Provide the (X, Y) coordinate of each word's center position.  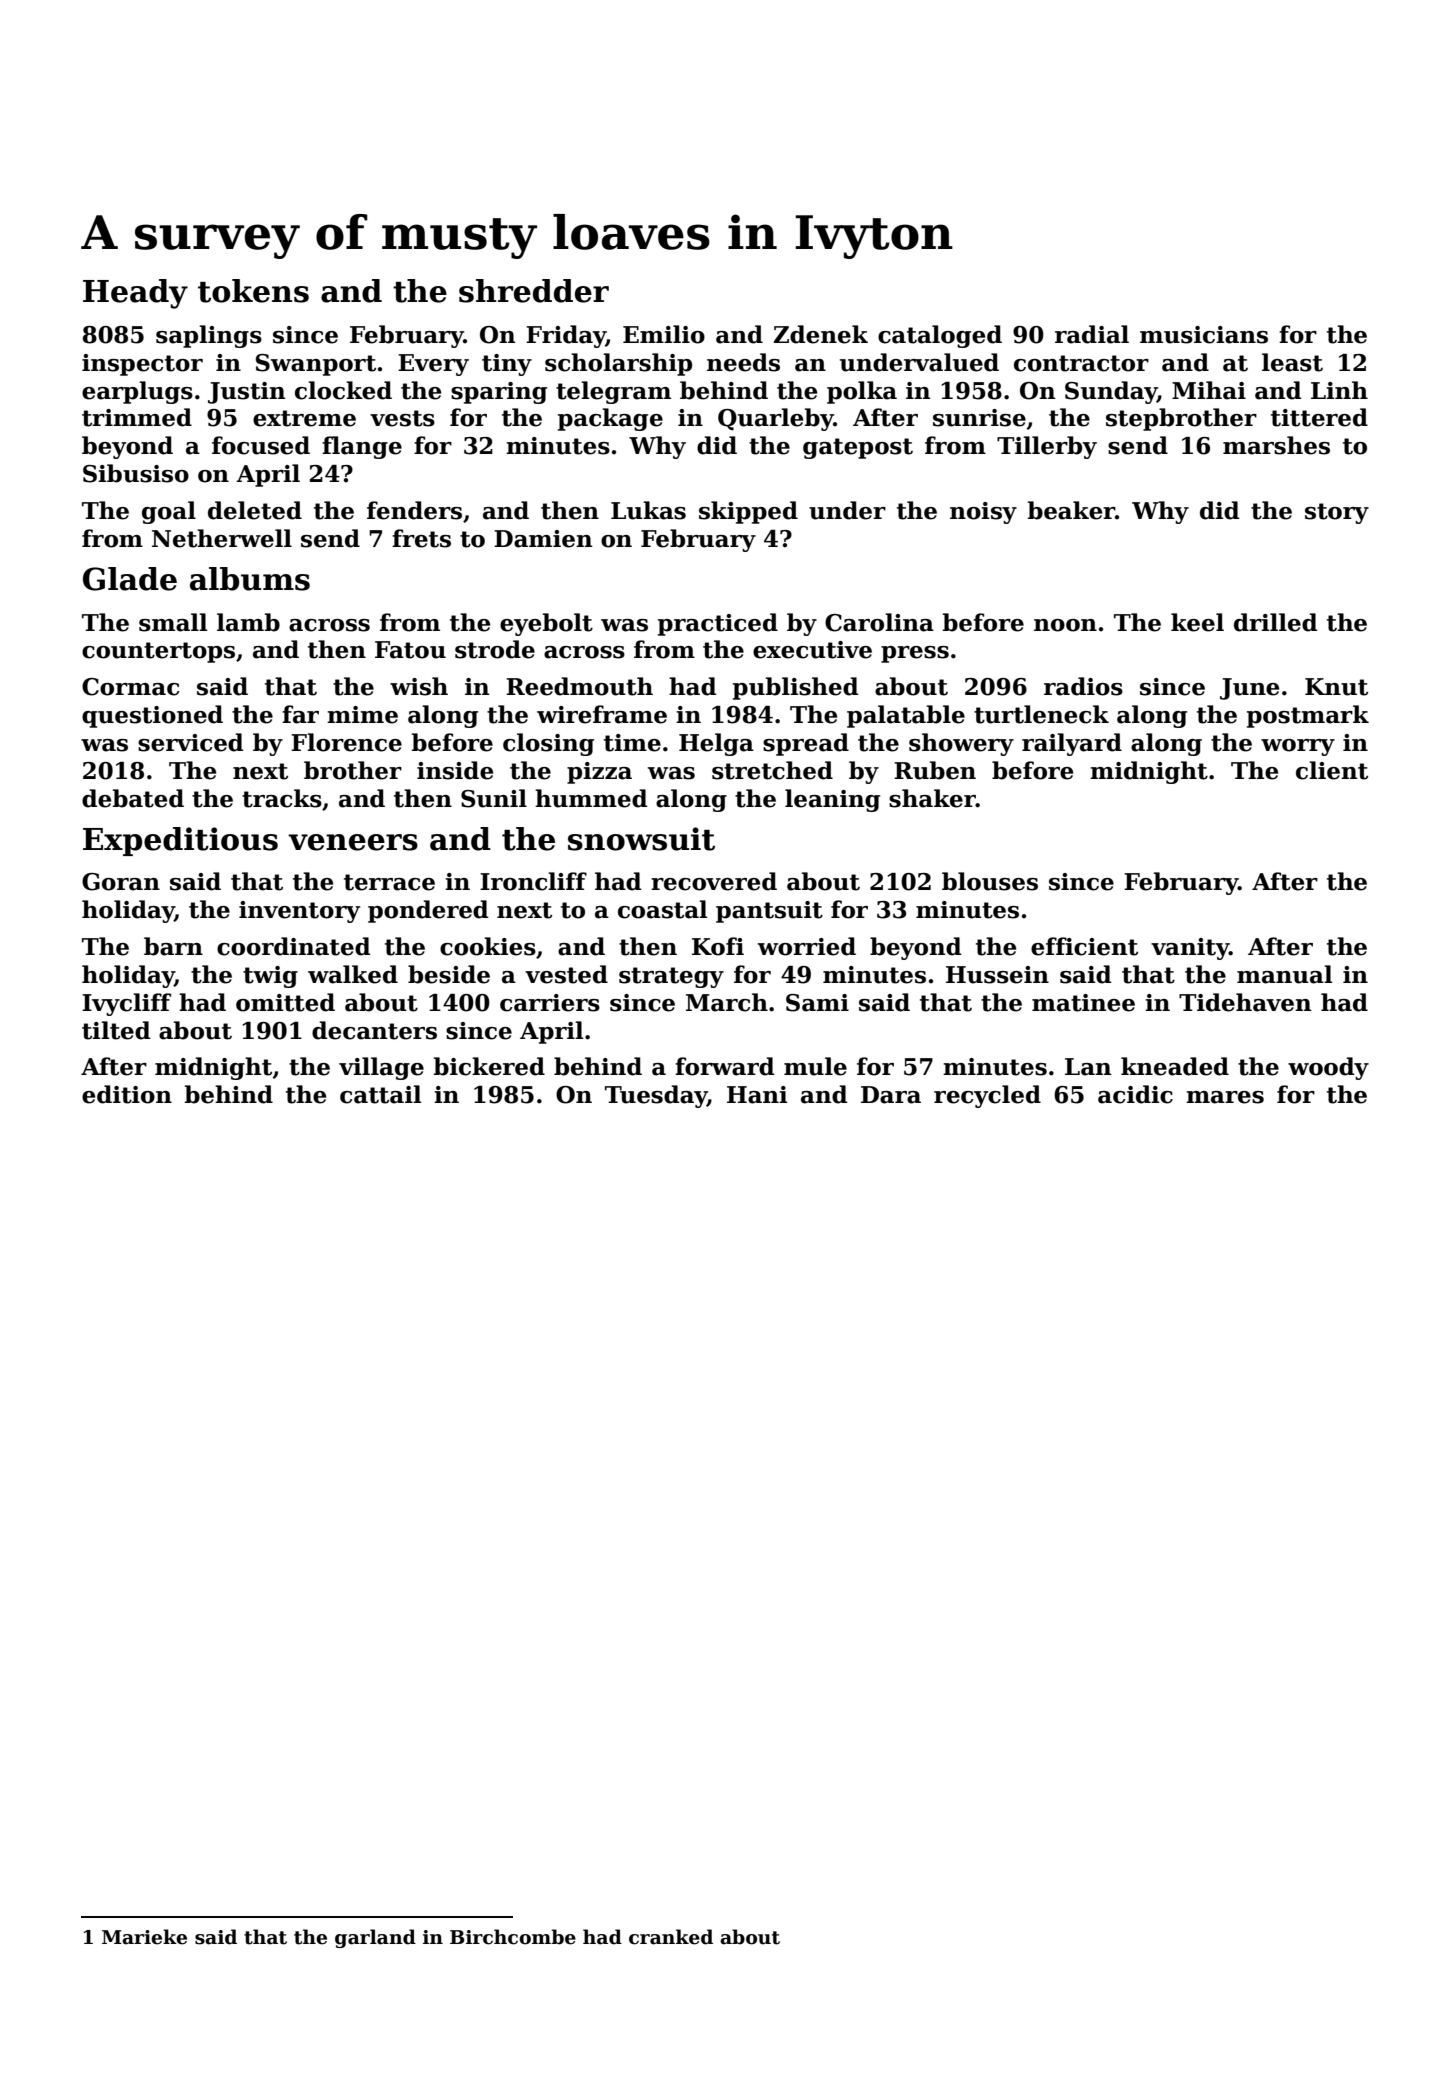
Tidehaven (1245, 1002)
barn (173, 946)
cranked (671, 1937)
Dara (891, 1095)
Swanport (316, 365)
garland (375, 1938)
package (610, 419)
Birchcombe (513, 1937)
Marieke (144, 1937)
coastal (662, 909)
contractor (1081, 363)
